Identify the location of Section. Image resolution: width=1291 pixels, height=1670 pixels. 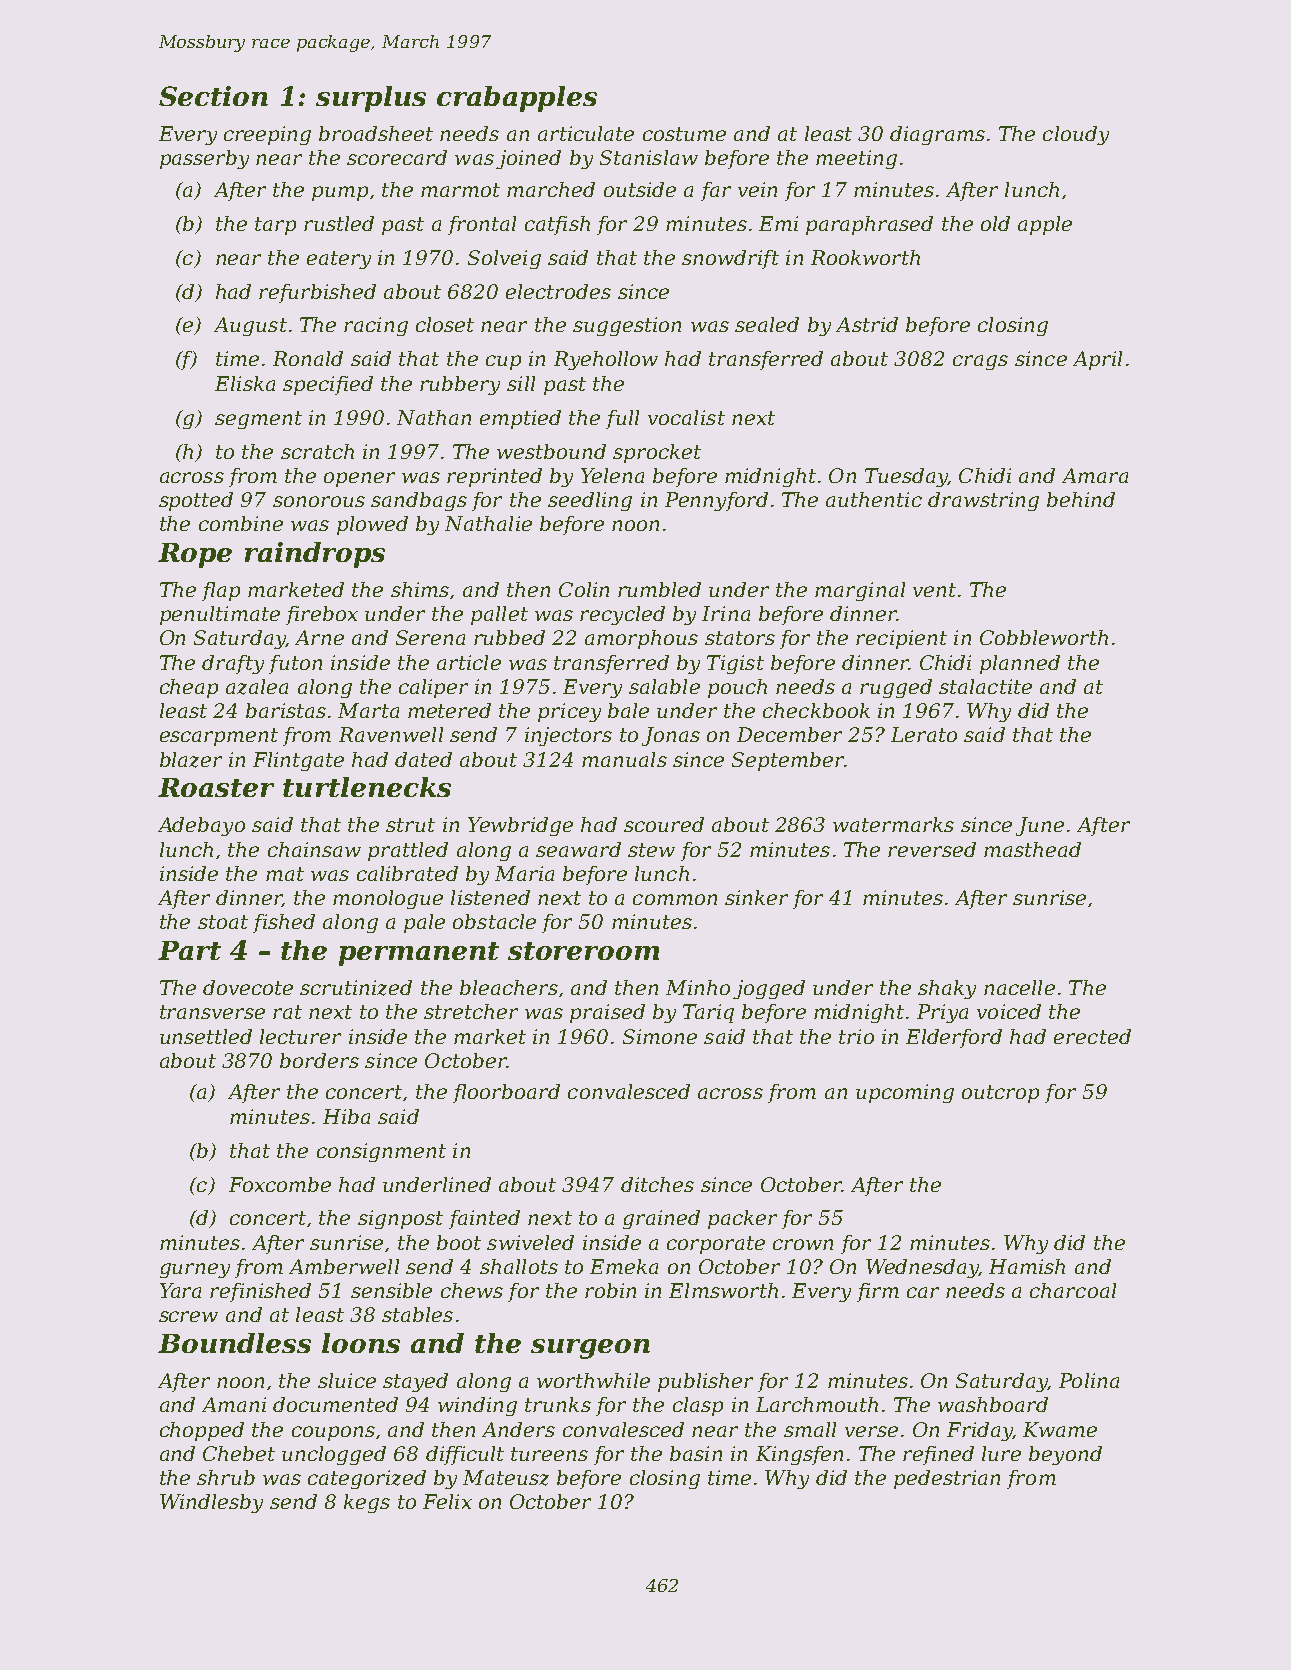
(213, 96).
